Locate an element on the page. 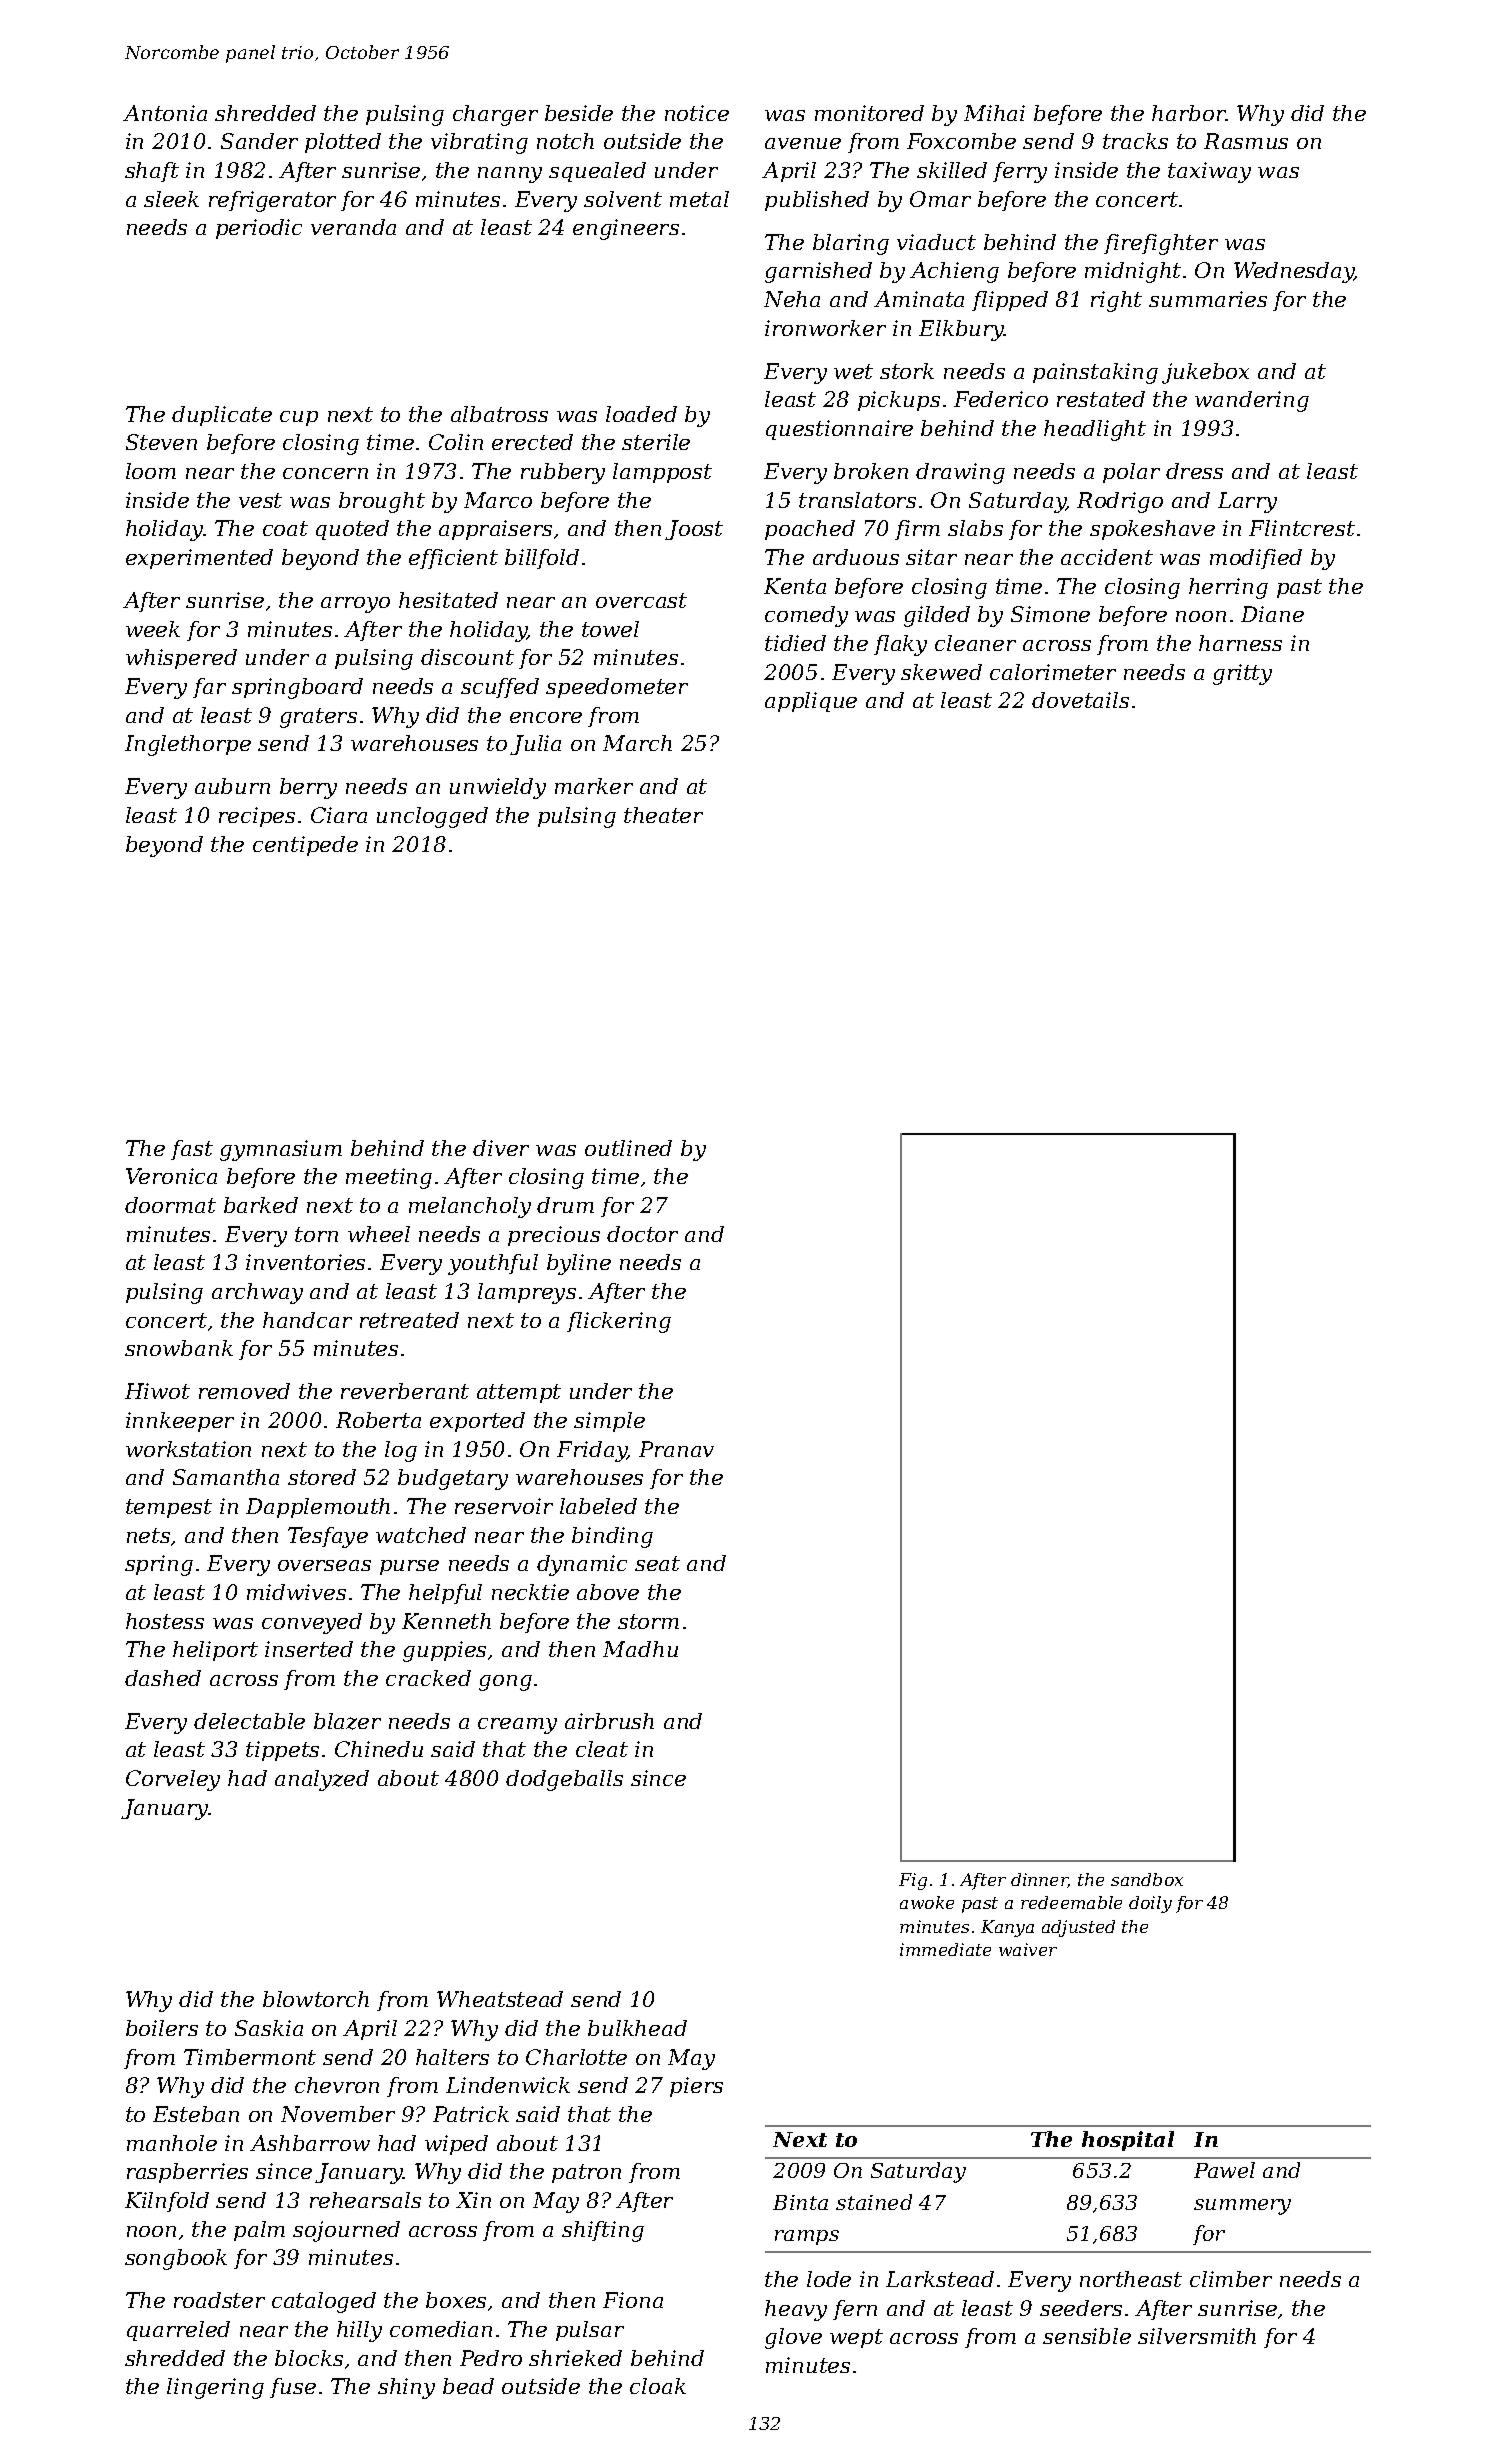 The height and width of the image is (2464, 1496). youthful is located at coordinates (493, 1264).
